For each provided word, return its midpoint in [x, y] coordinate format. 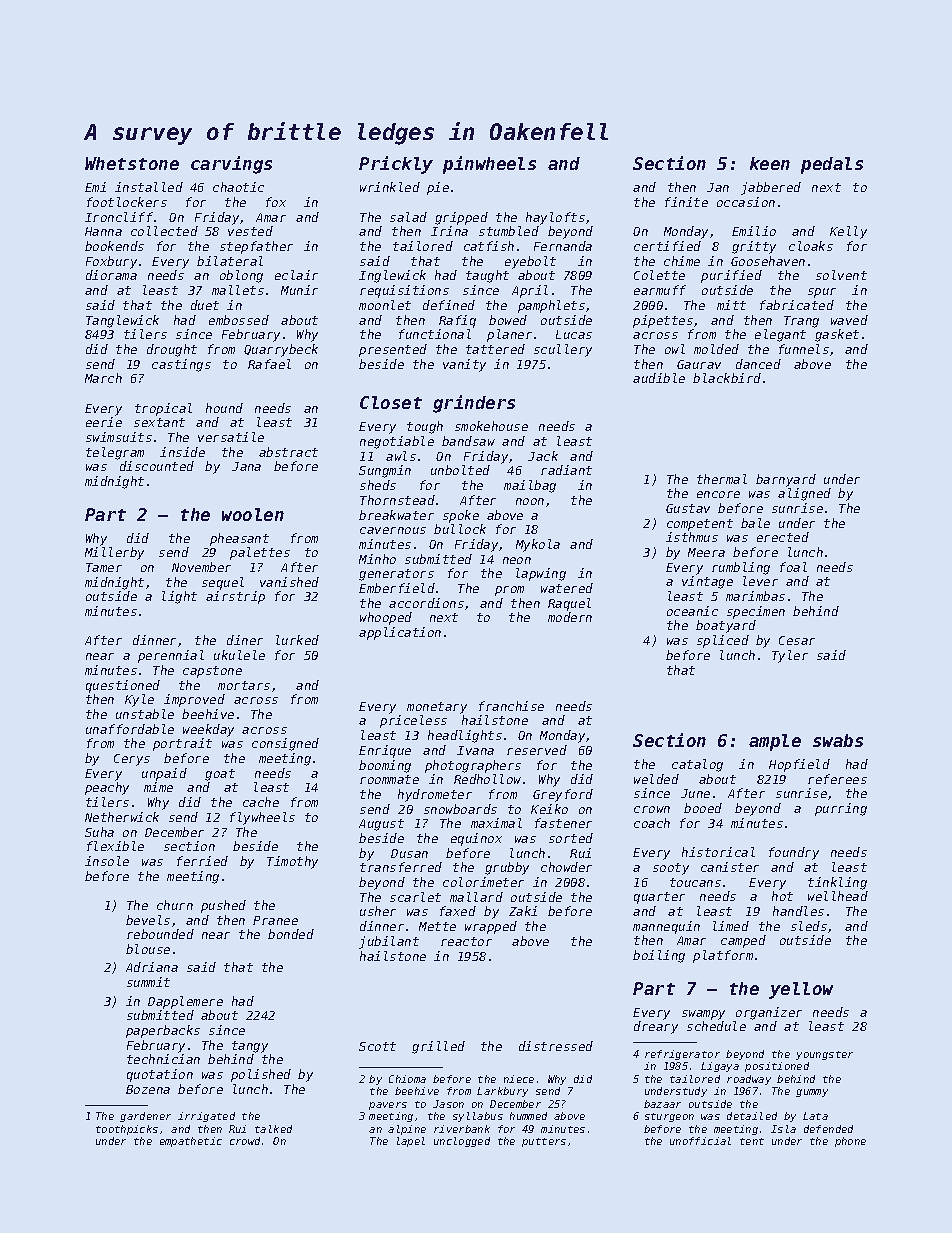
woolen [253, 514]
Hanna [103, 231]
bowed [508, 320]
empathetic [191, 1142]
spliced [723, 641]
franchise [511, 706]
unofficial [700, 1141]
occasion [746, 202]
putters [544, 1142]
